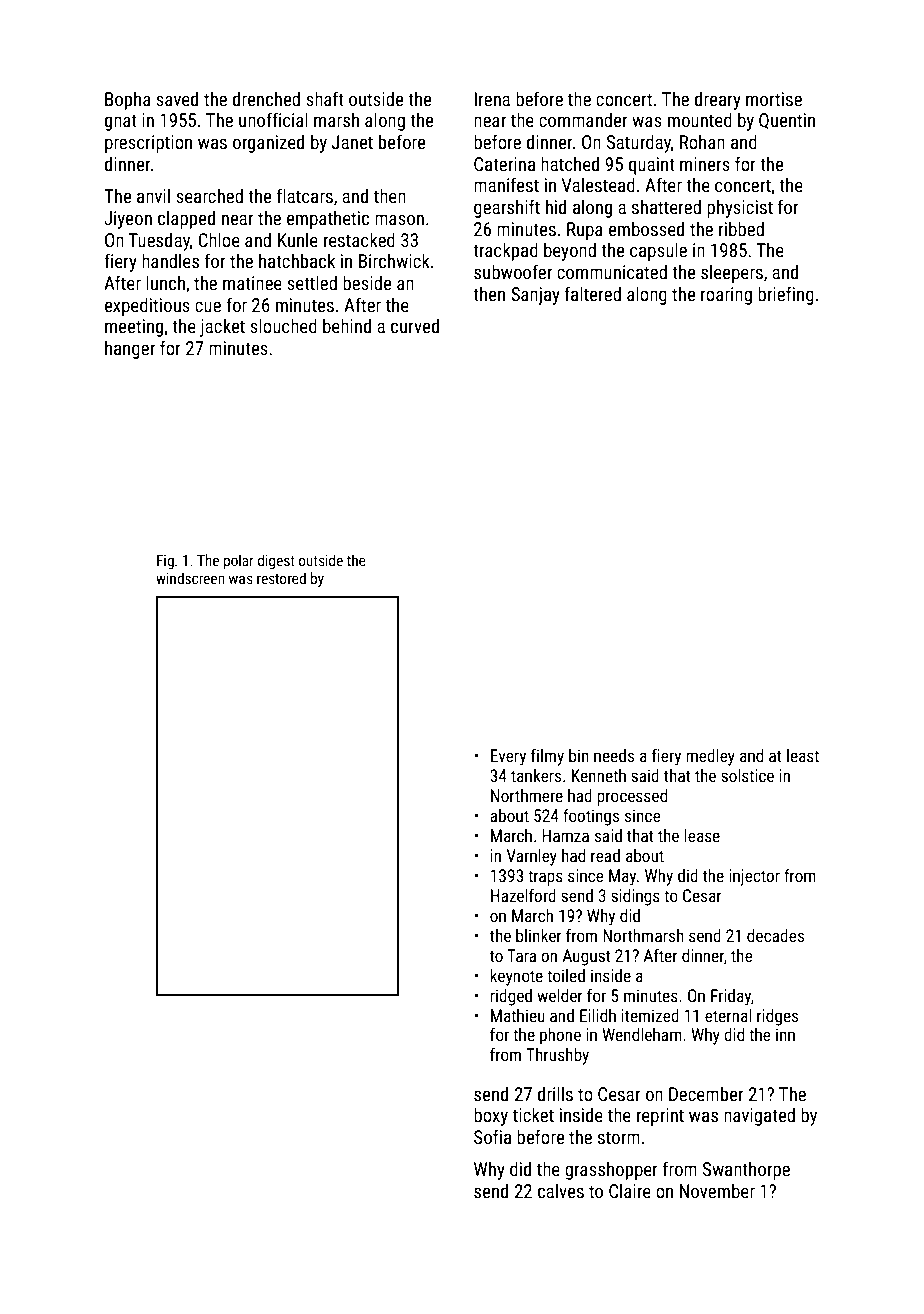 This screenshot has height=1314, width=924. I want to click on injector, so click(754, 877).
